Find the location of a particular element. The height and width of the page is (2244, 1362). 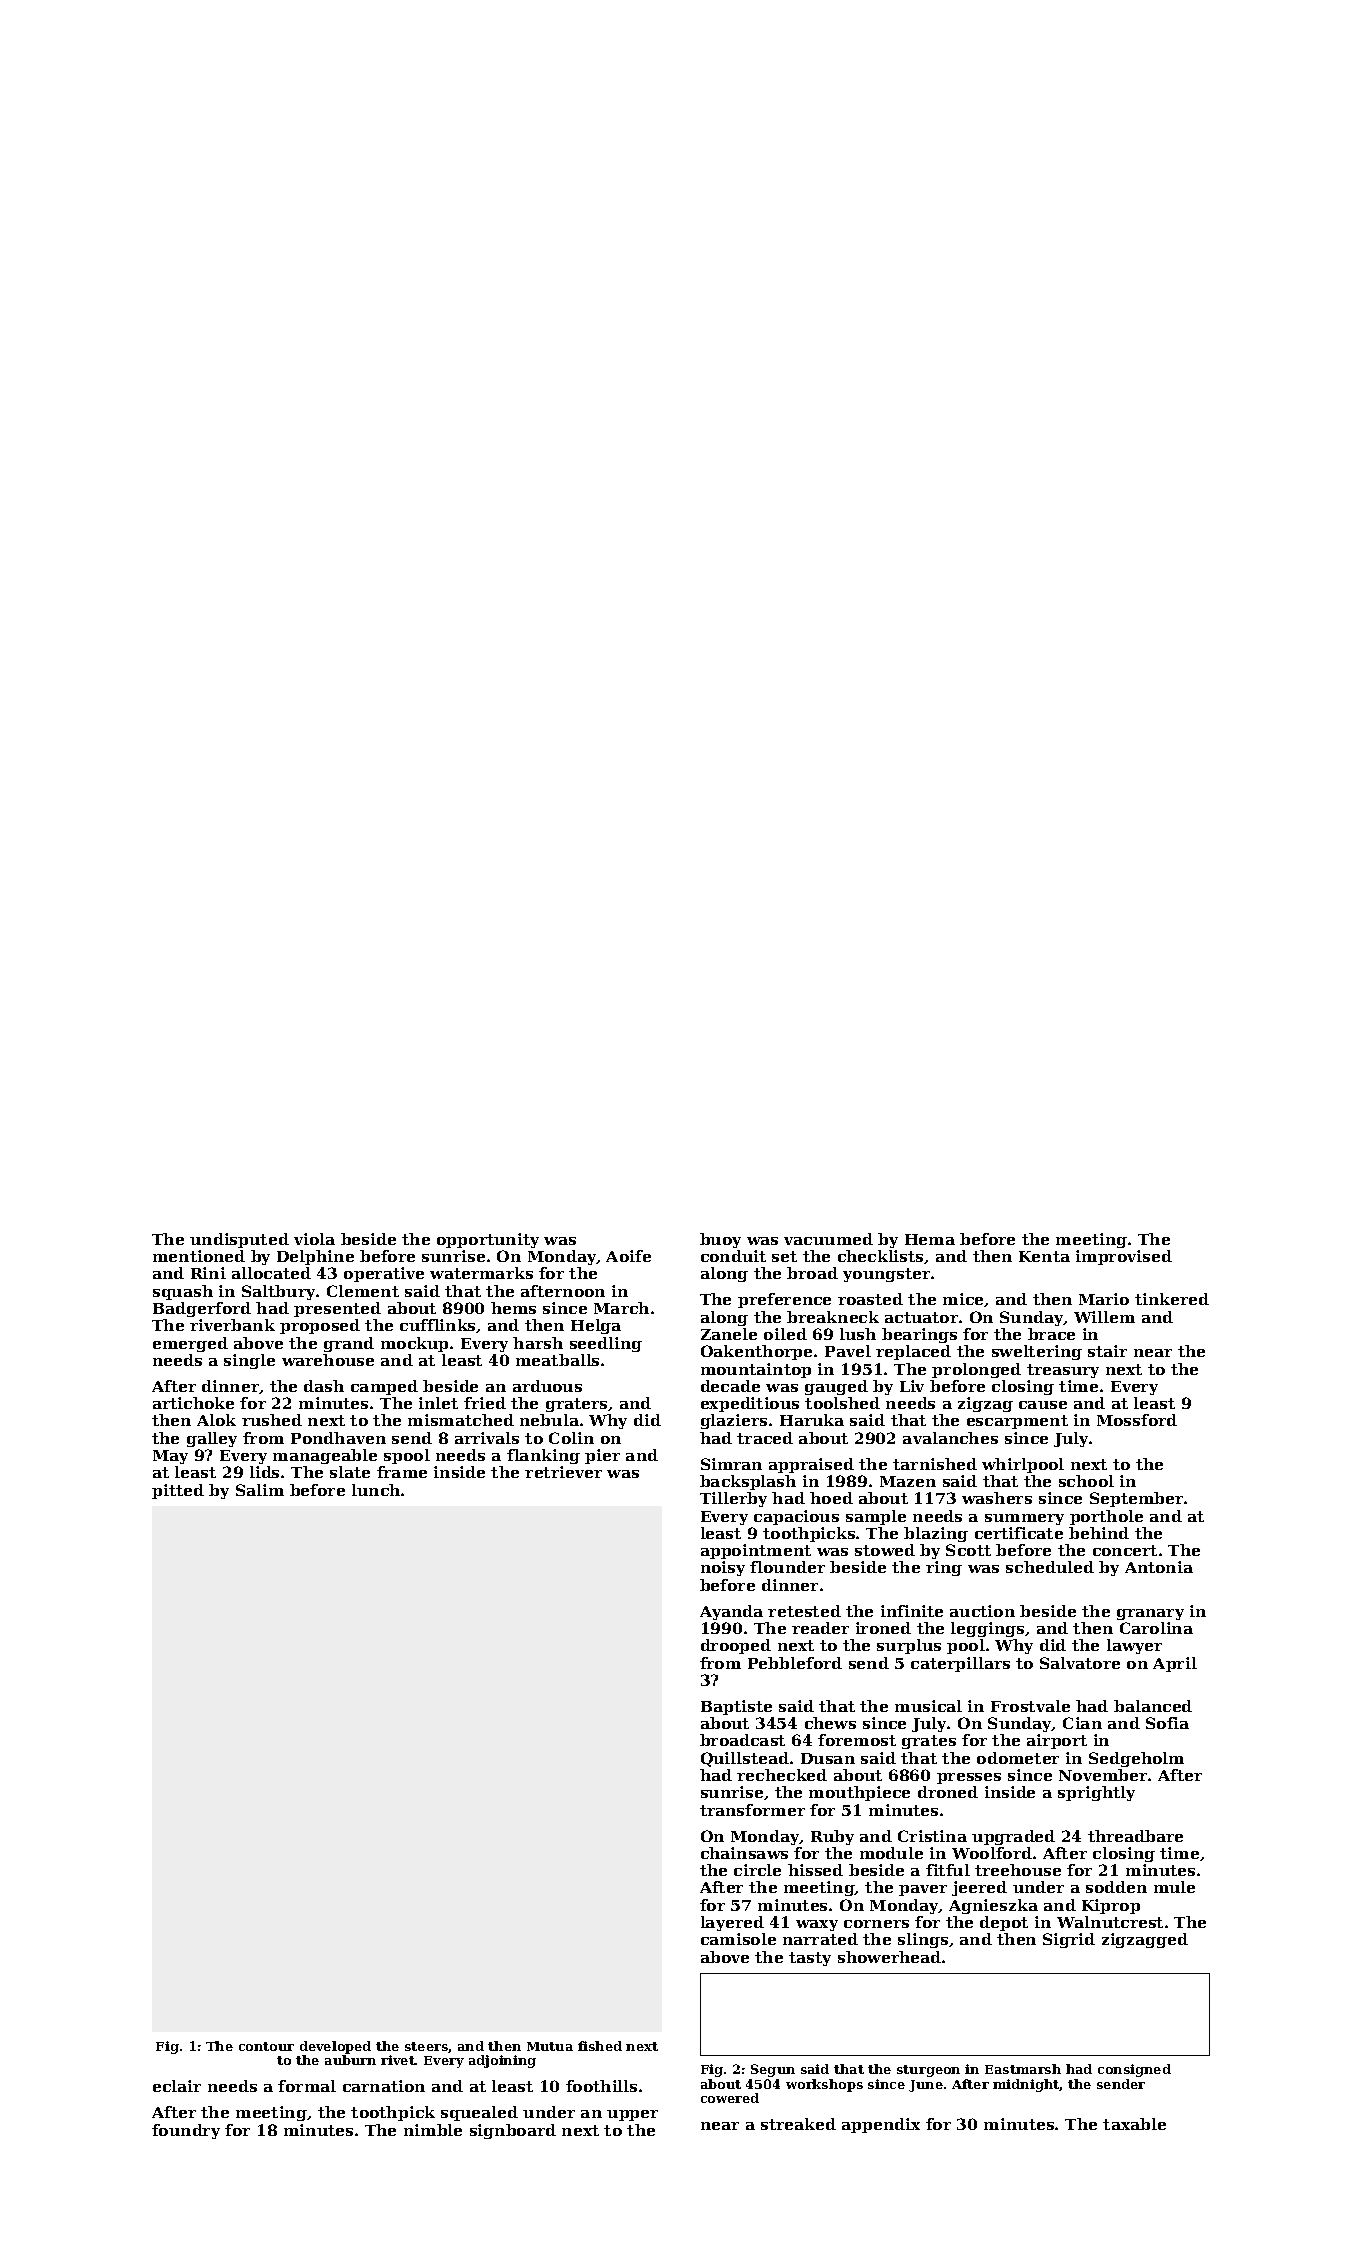

camisole is located at coordinates (738, 1939).
